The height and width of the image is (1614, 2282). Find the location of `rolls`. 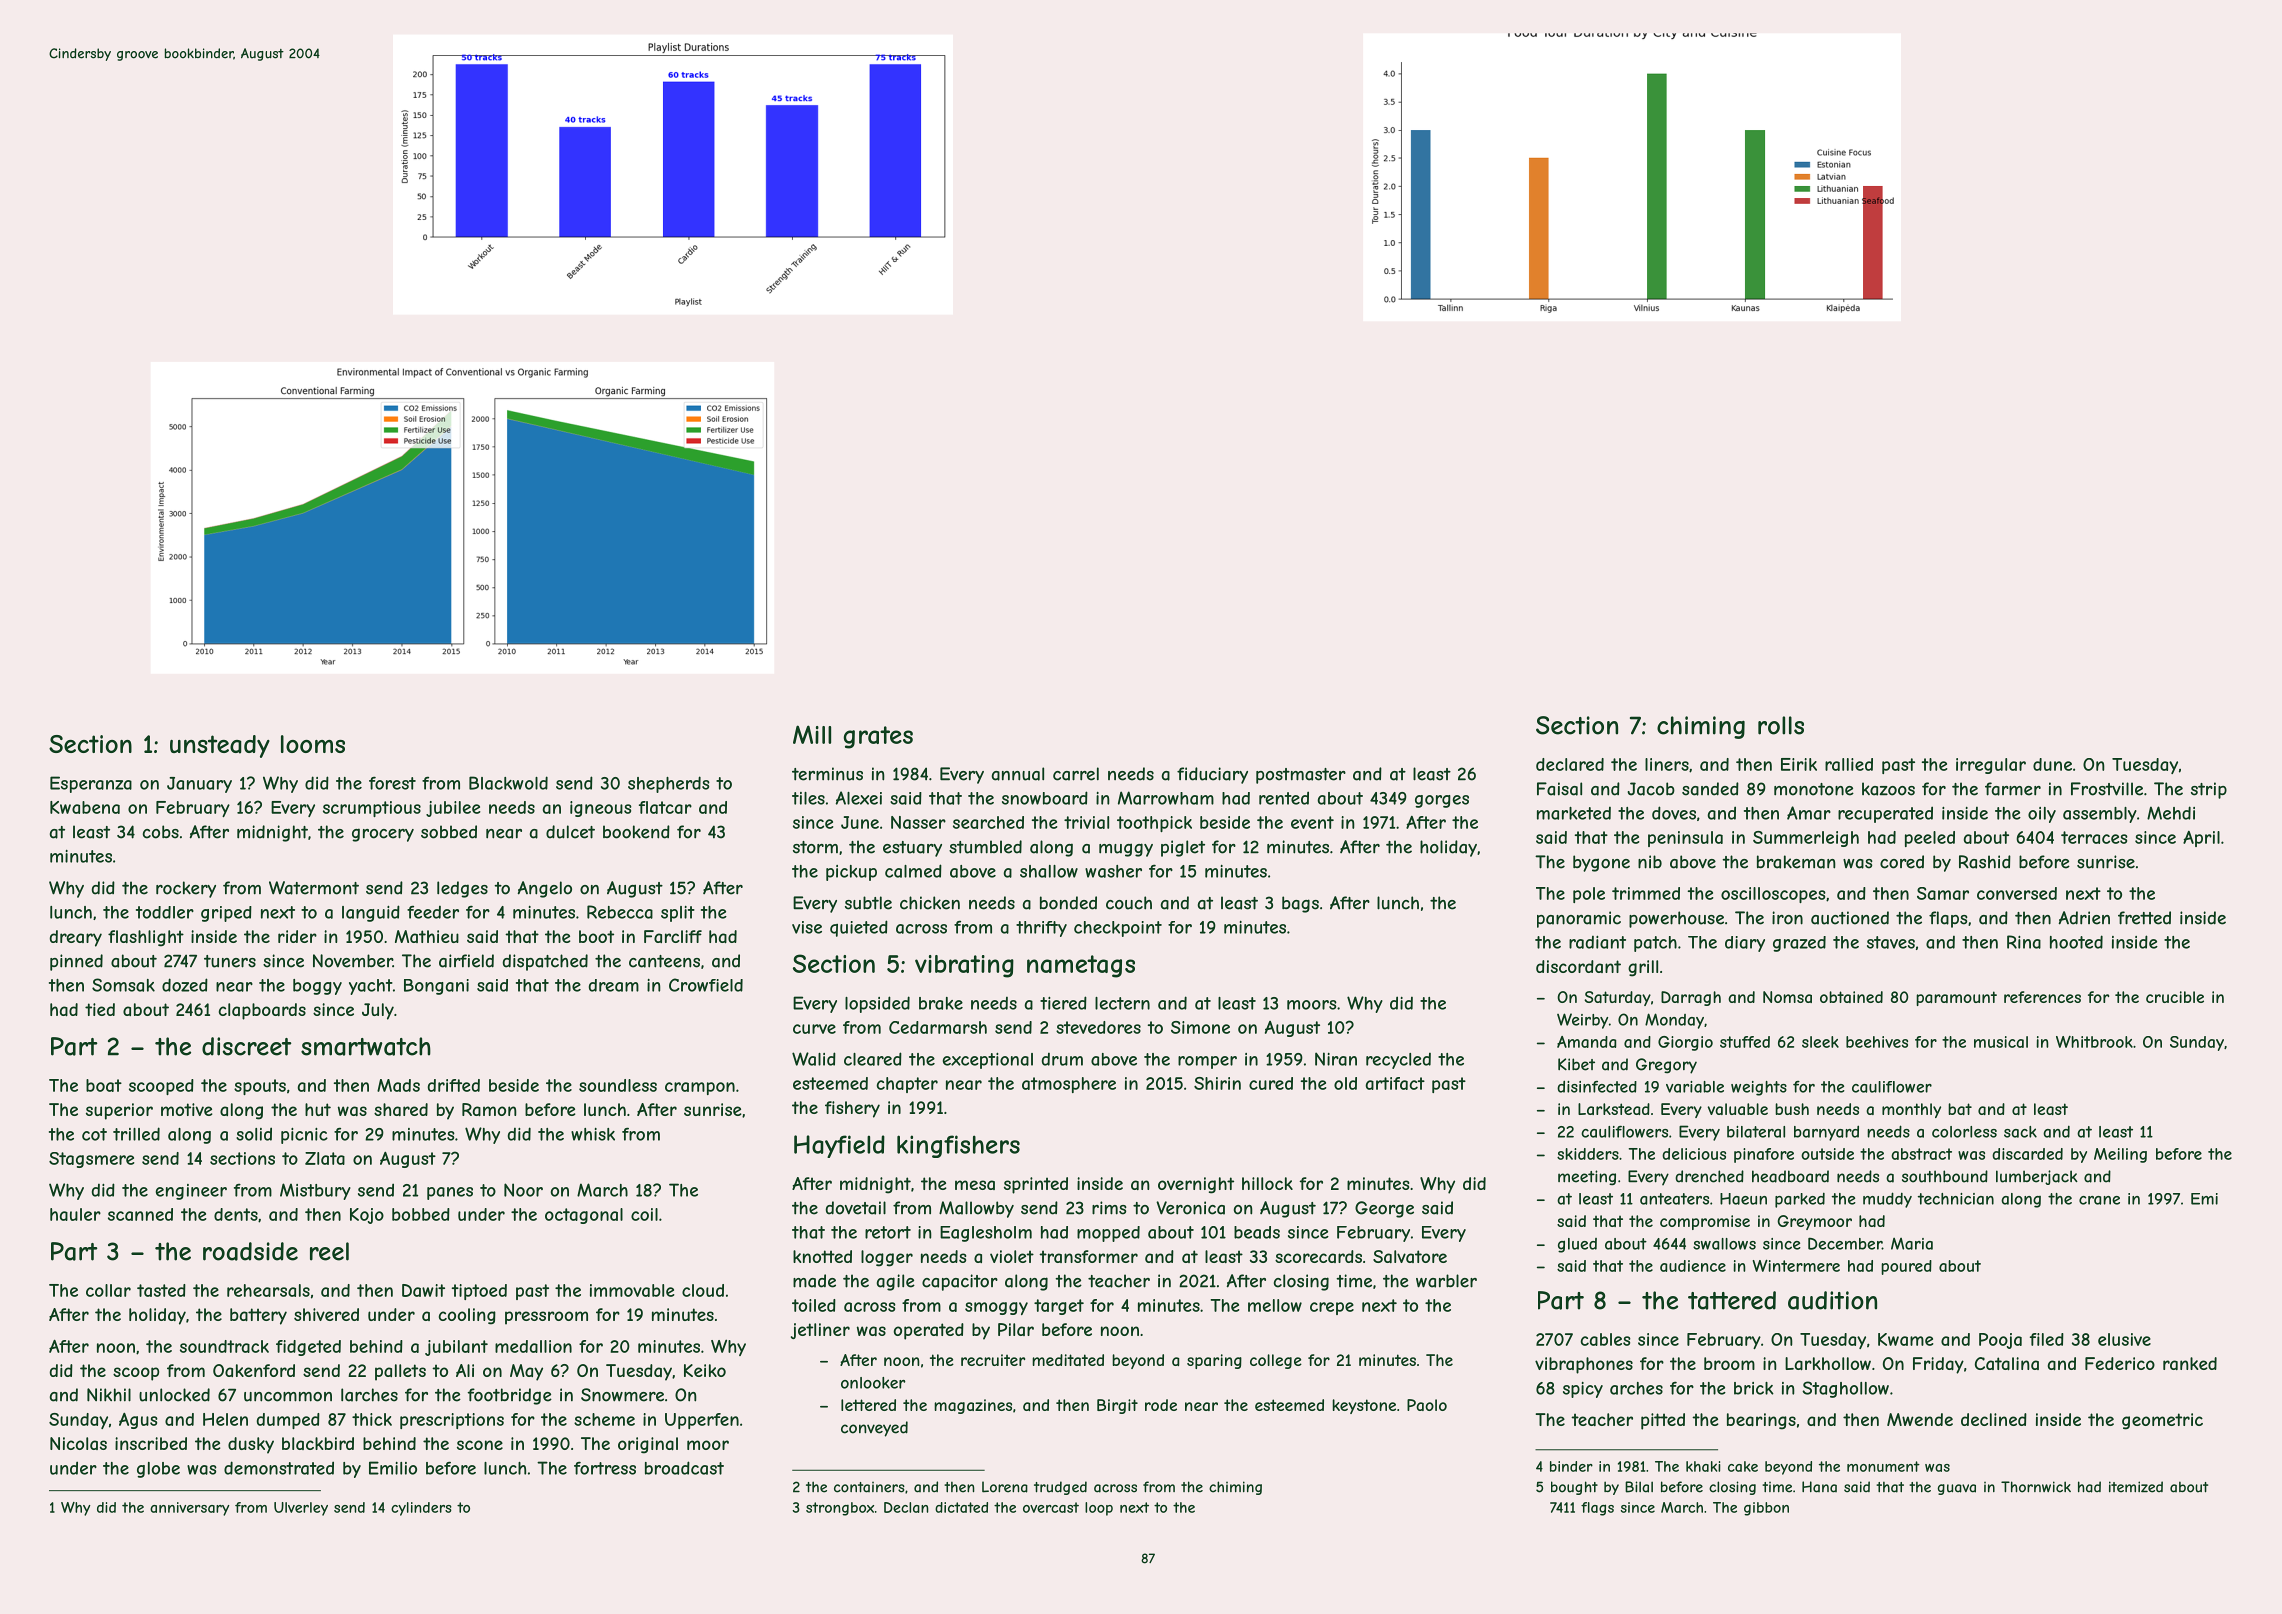

rolls is located at coordinates (1781, 725).
